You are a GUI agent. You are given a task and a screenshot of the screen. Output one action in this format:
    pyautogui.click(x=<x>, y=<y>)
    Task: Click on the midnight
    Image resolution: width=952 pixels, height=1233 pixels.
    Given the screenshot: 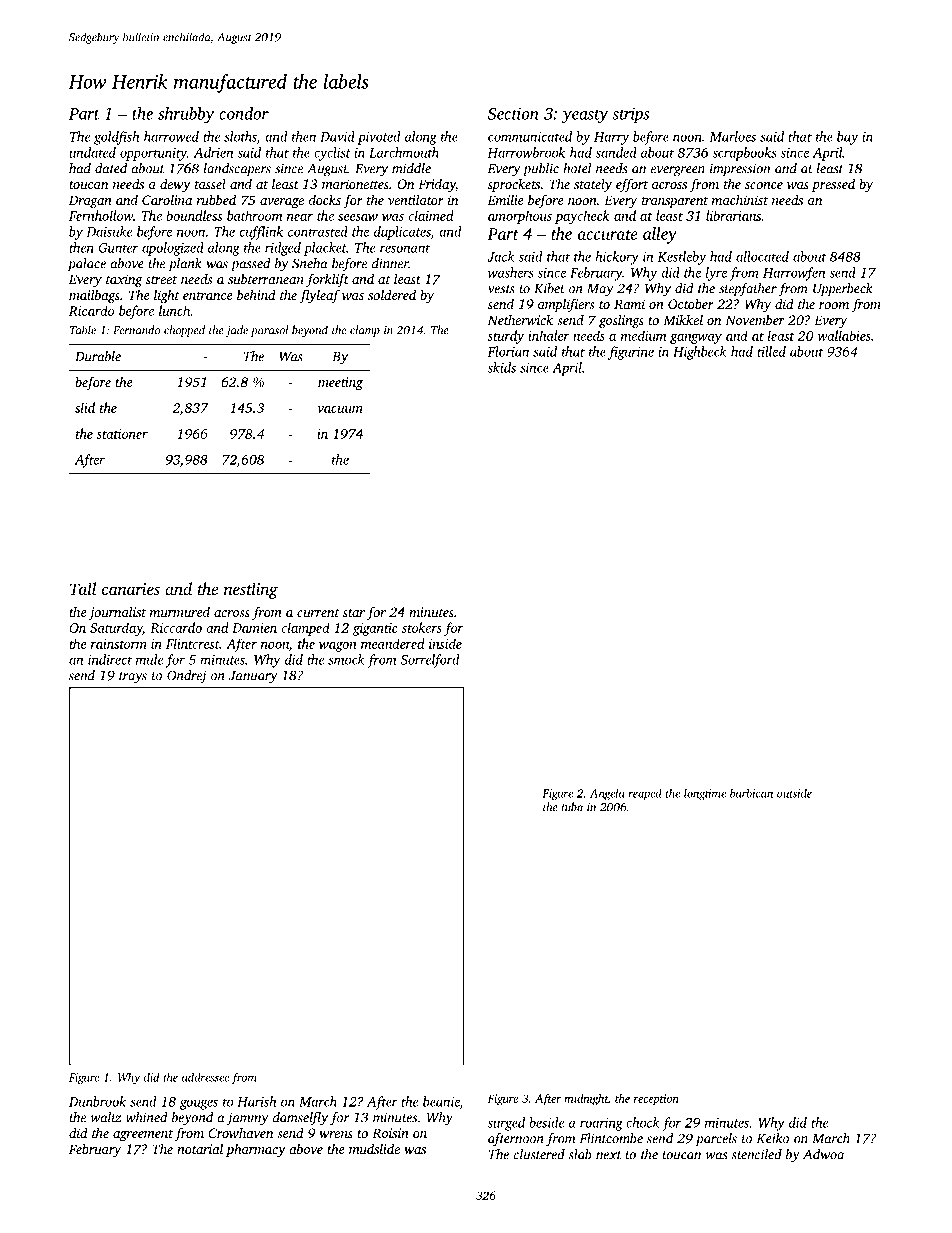 What is the action you would take?
    pyautogui.click(x=586, y=1100)
